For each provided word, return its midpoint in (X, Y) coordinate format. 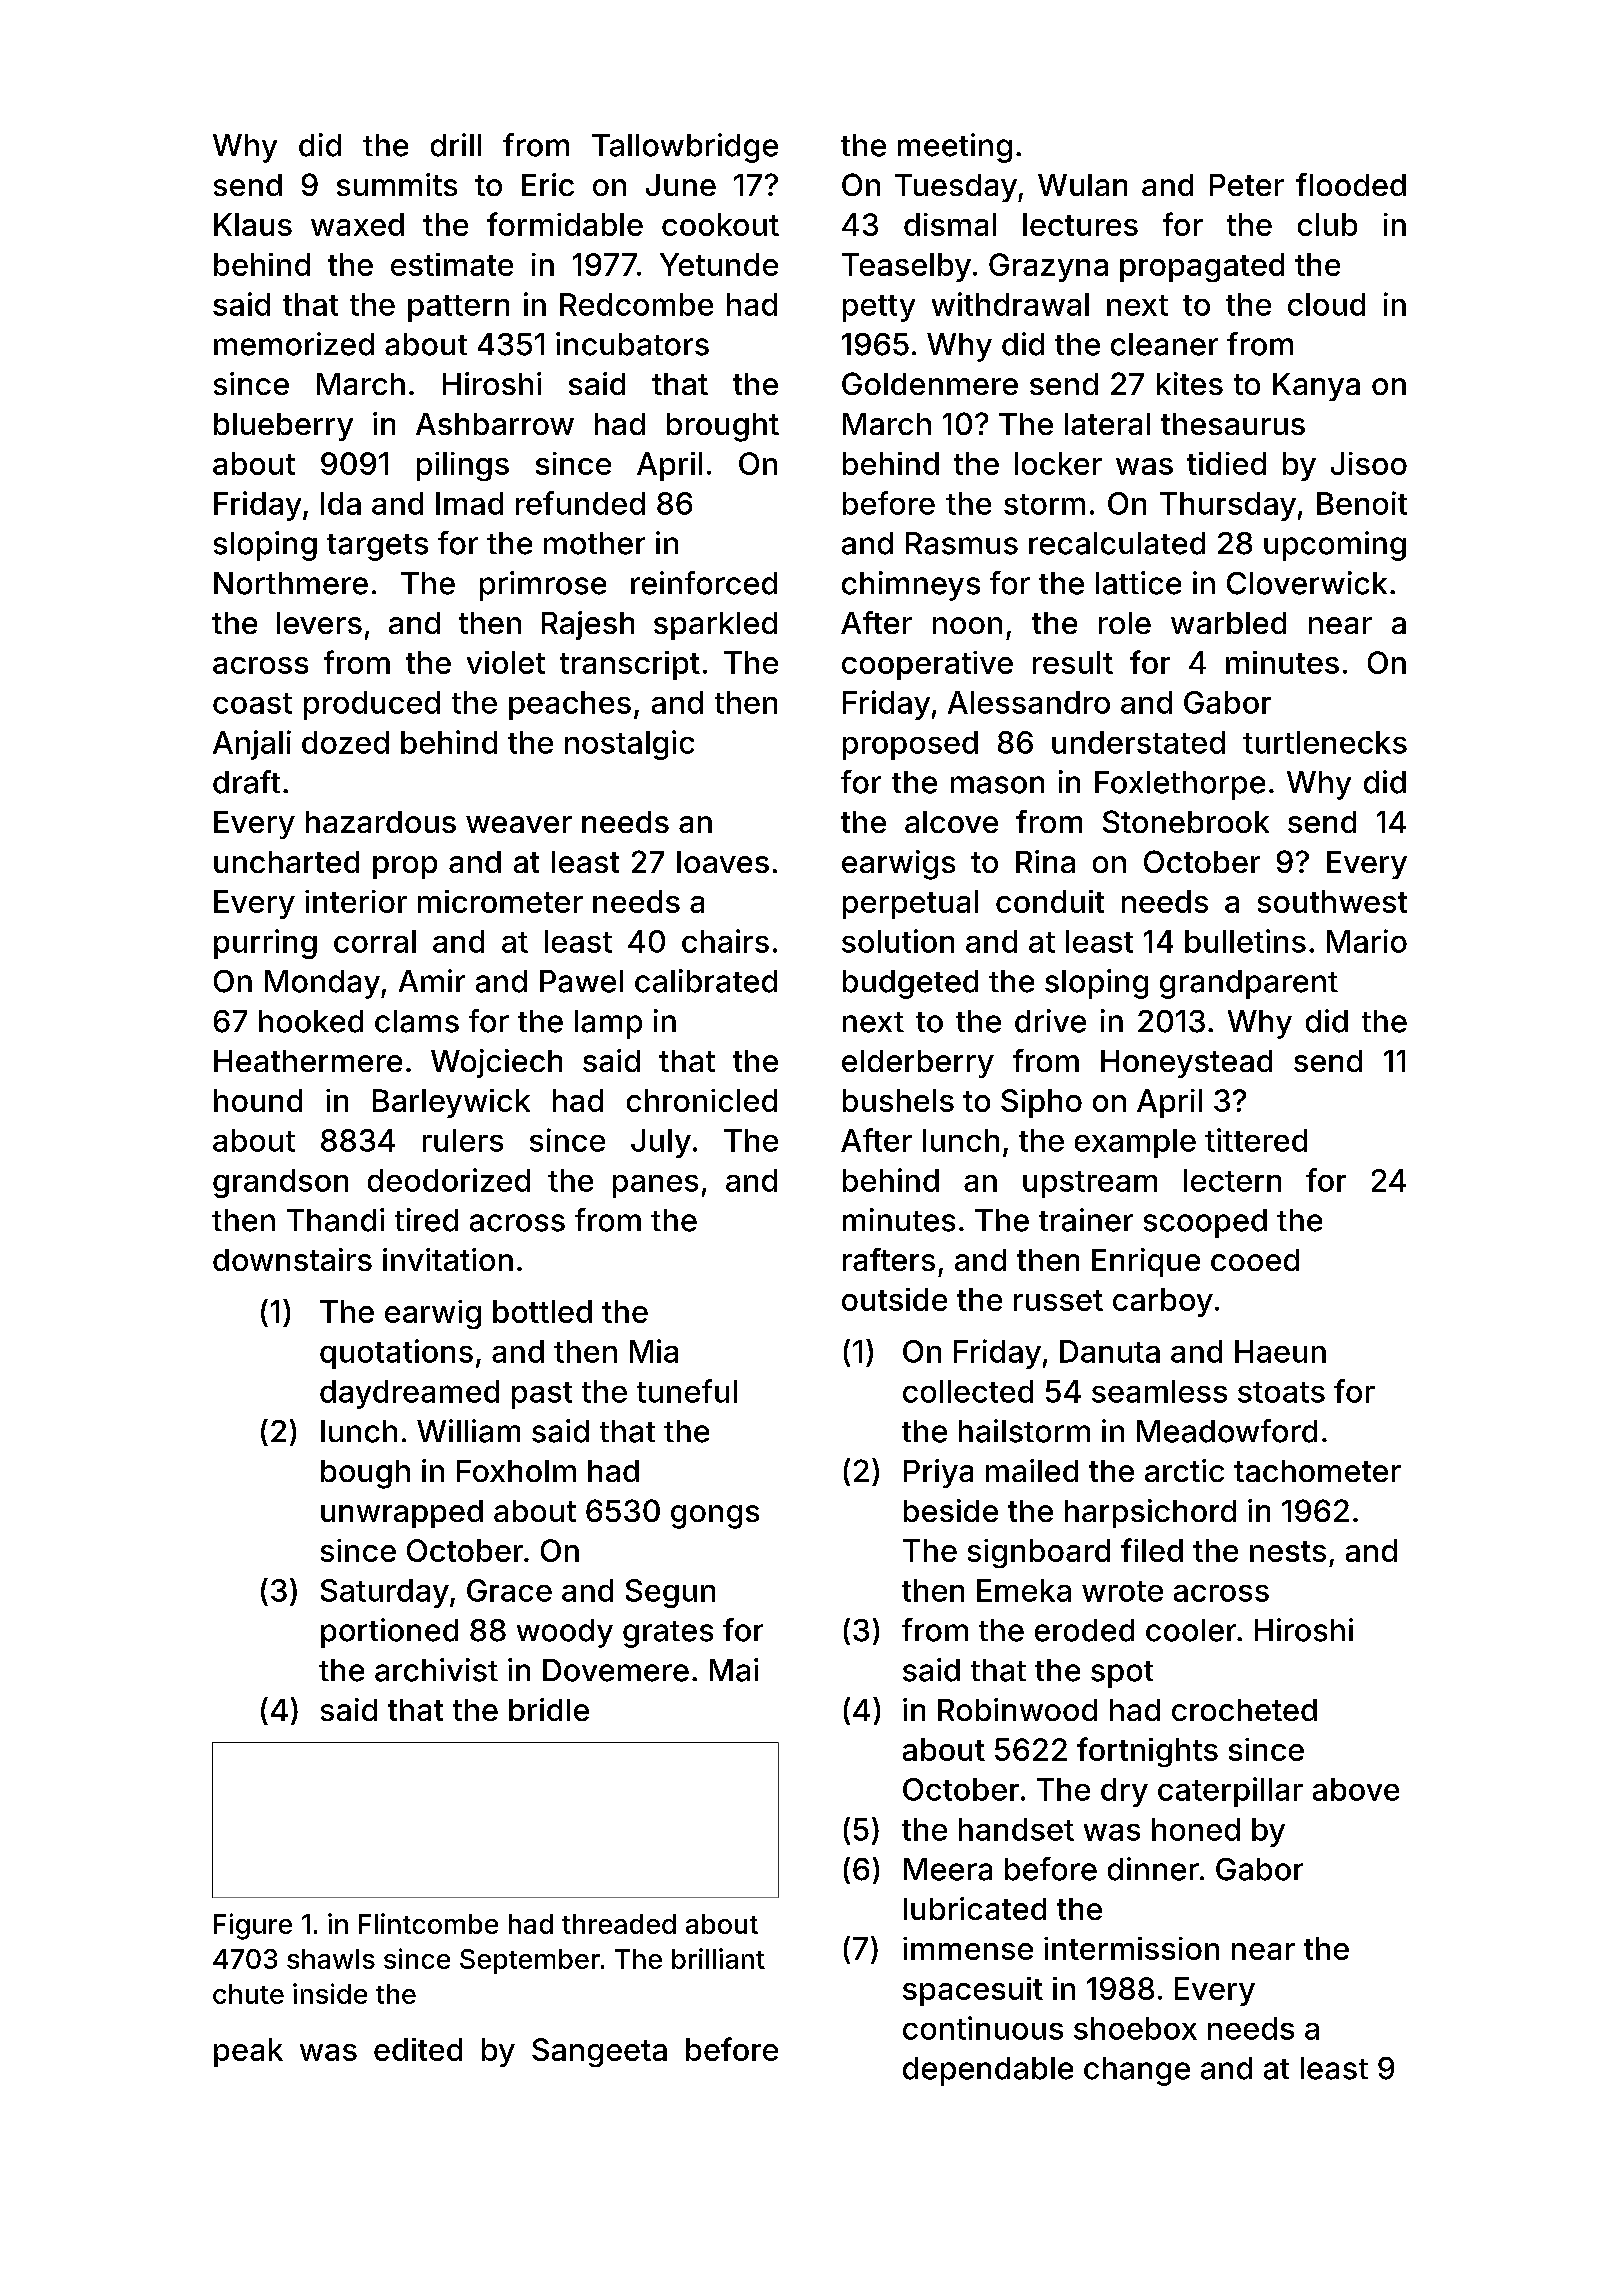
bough (365, 1474)
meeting (955, 148)
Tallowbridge (685, 148)
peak (248, 2052)
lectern (1232, 1180)
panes (655, 1186)
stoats (1281, 1392)
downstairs (292, 1259)
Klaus (253, 224)
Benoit (1362, 503)
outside (894, 1299)
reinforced (704, 583)
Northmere (291, 583)
